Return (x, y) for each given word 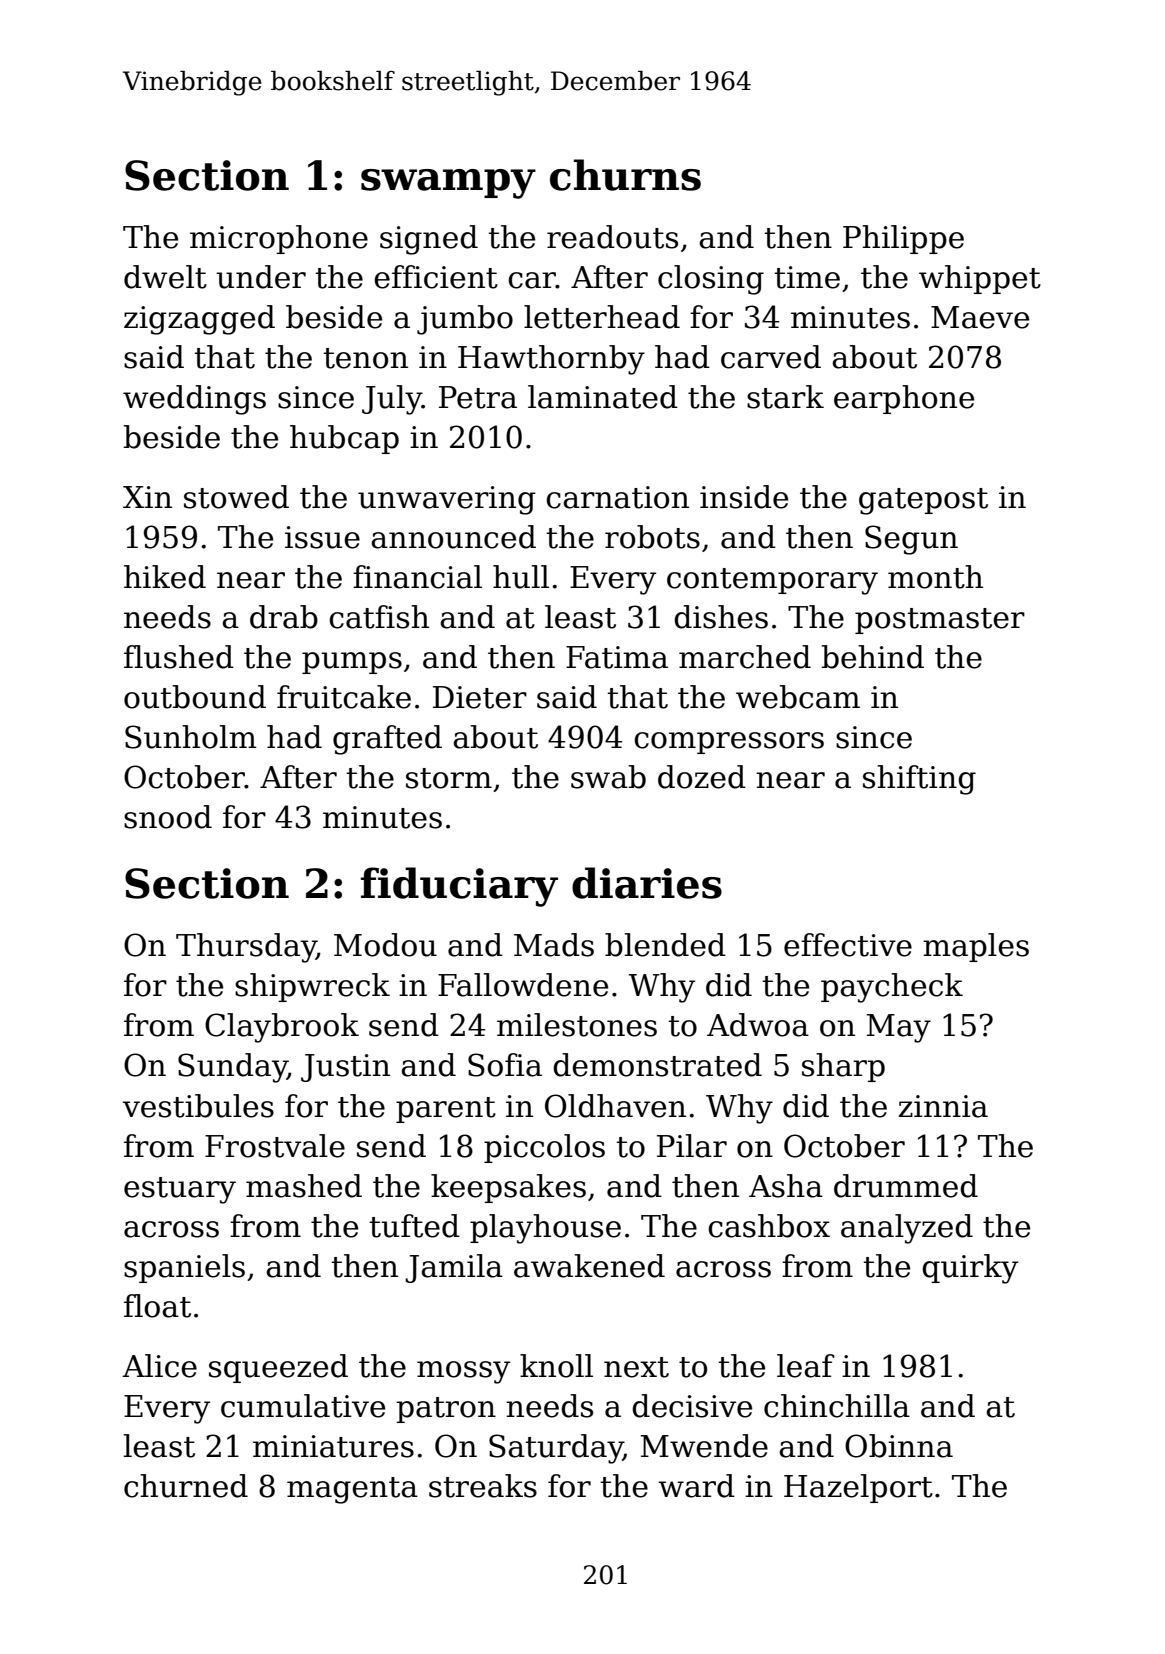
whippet (980, 279)
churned (186, 1486)
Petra (478, 397)
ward (696, 1486)
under (261, 277)
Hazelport (858, 1488)
